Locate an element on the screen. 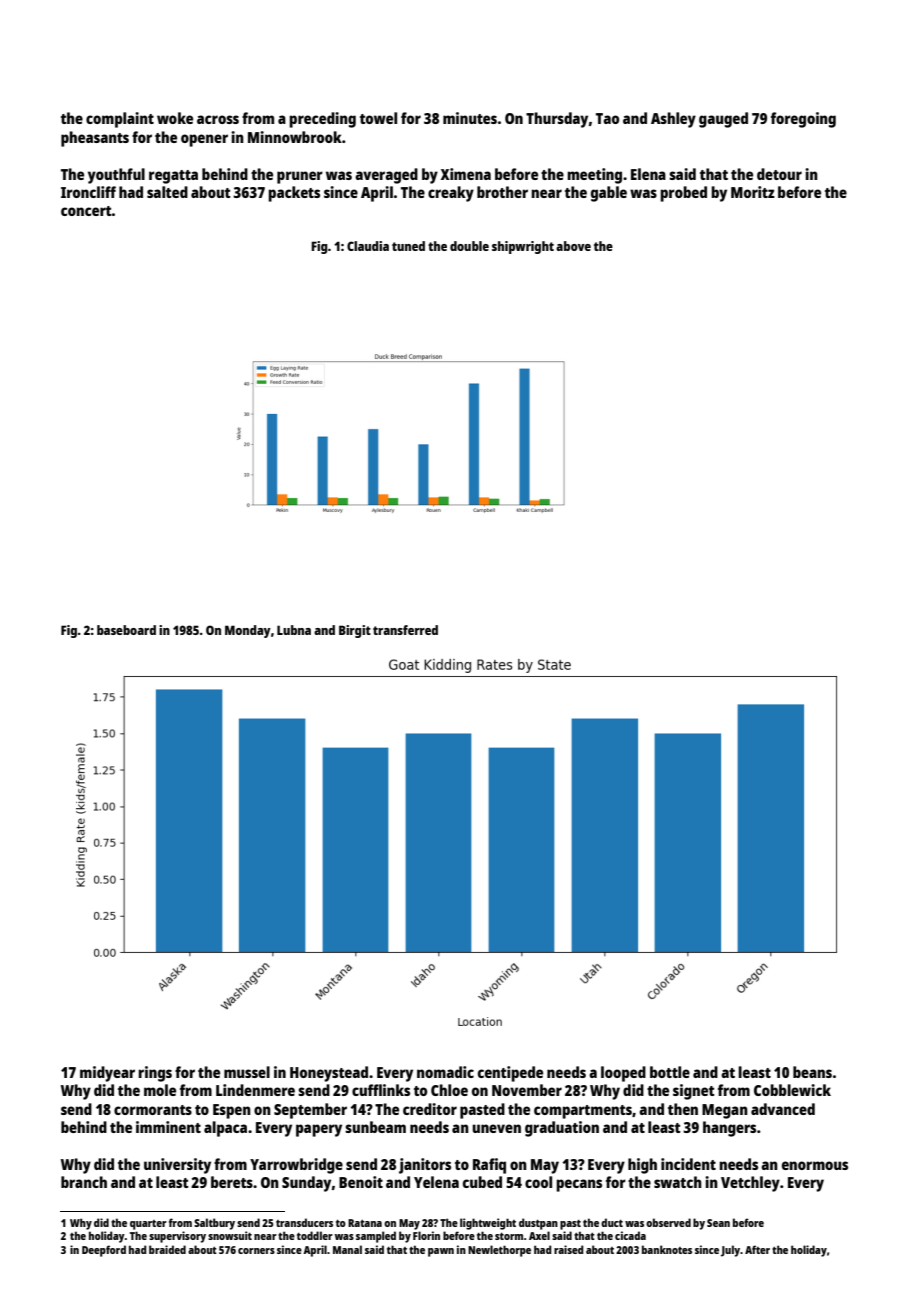 This screenshot has height=1308, width=924. baseboard is located at coordinates (126, 630).
